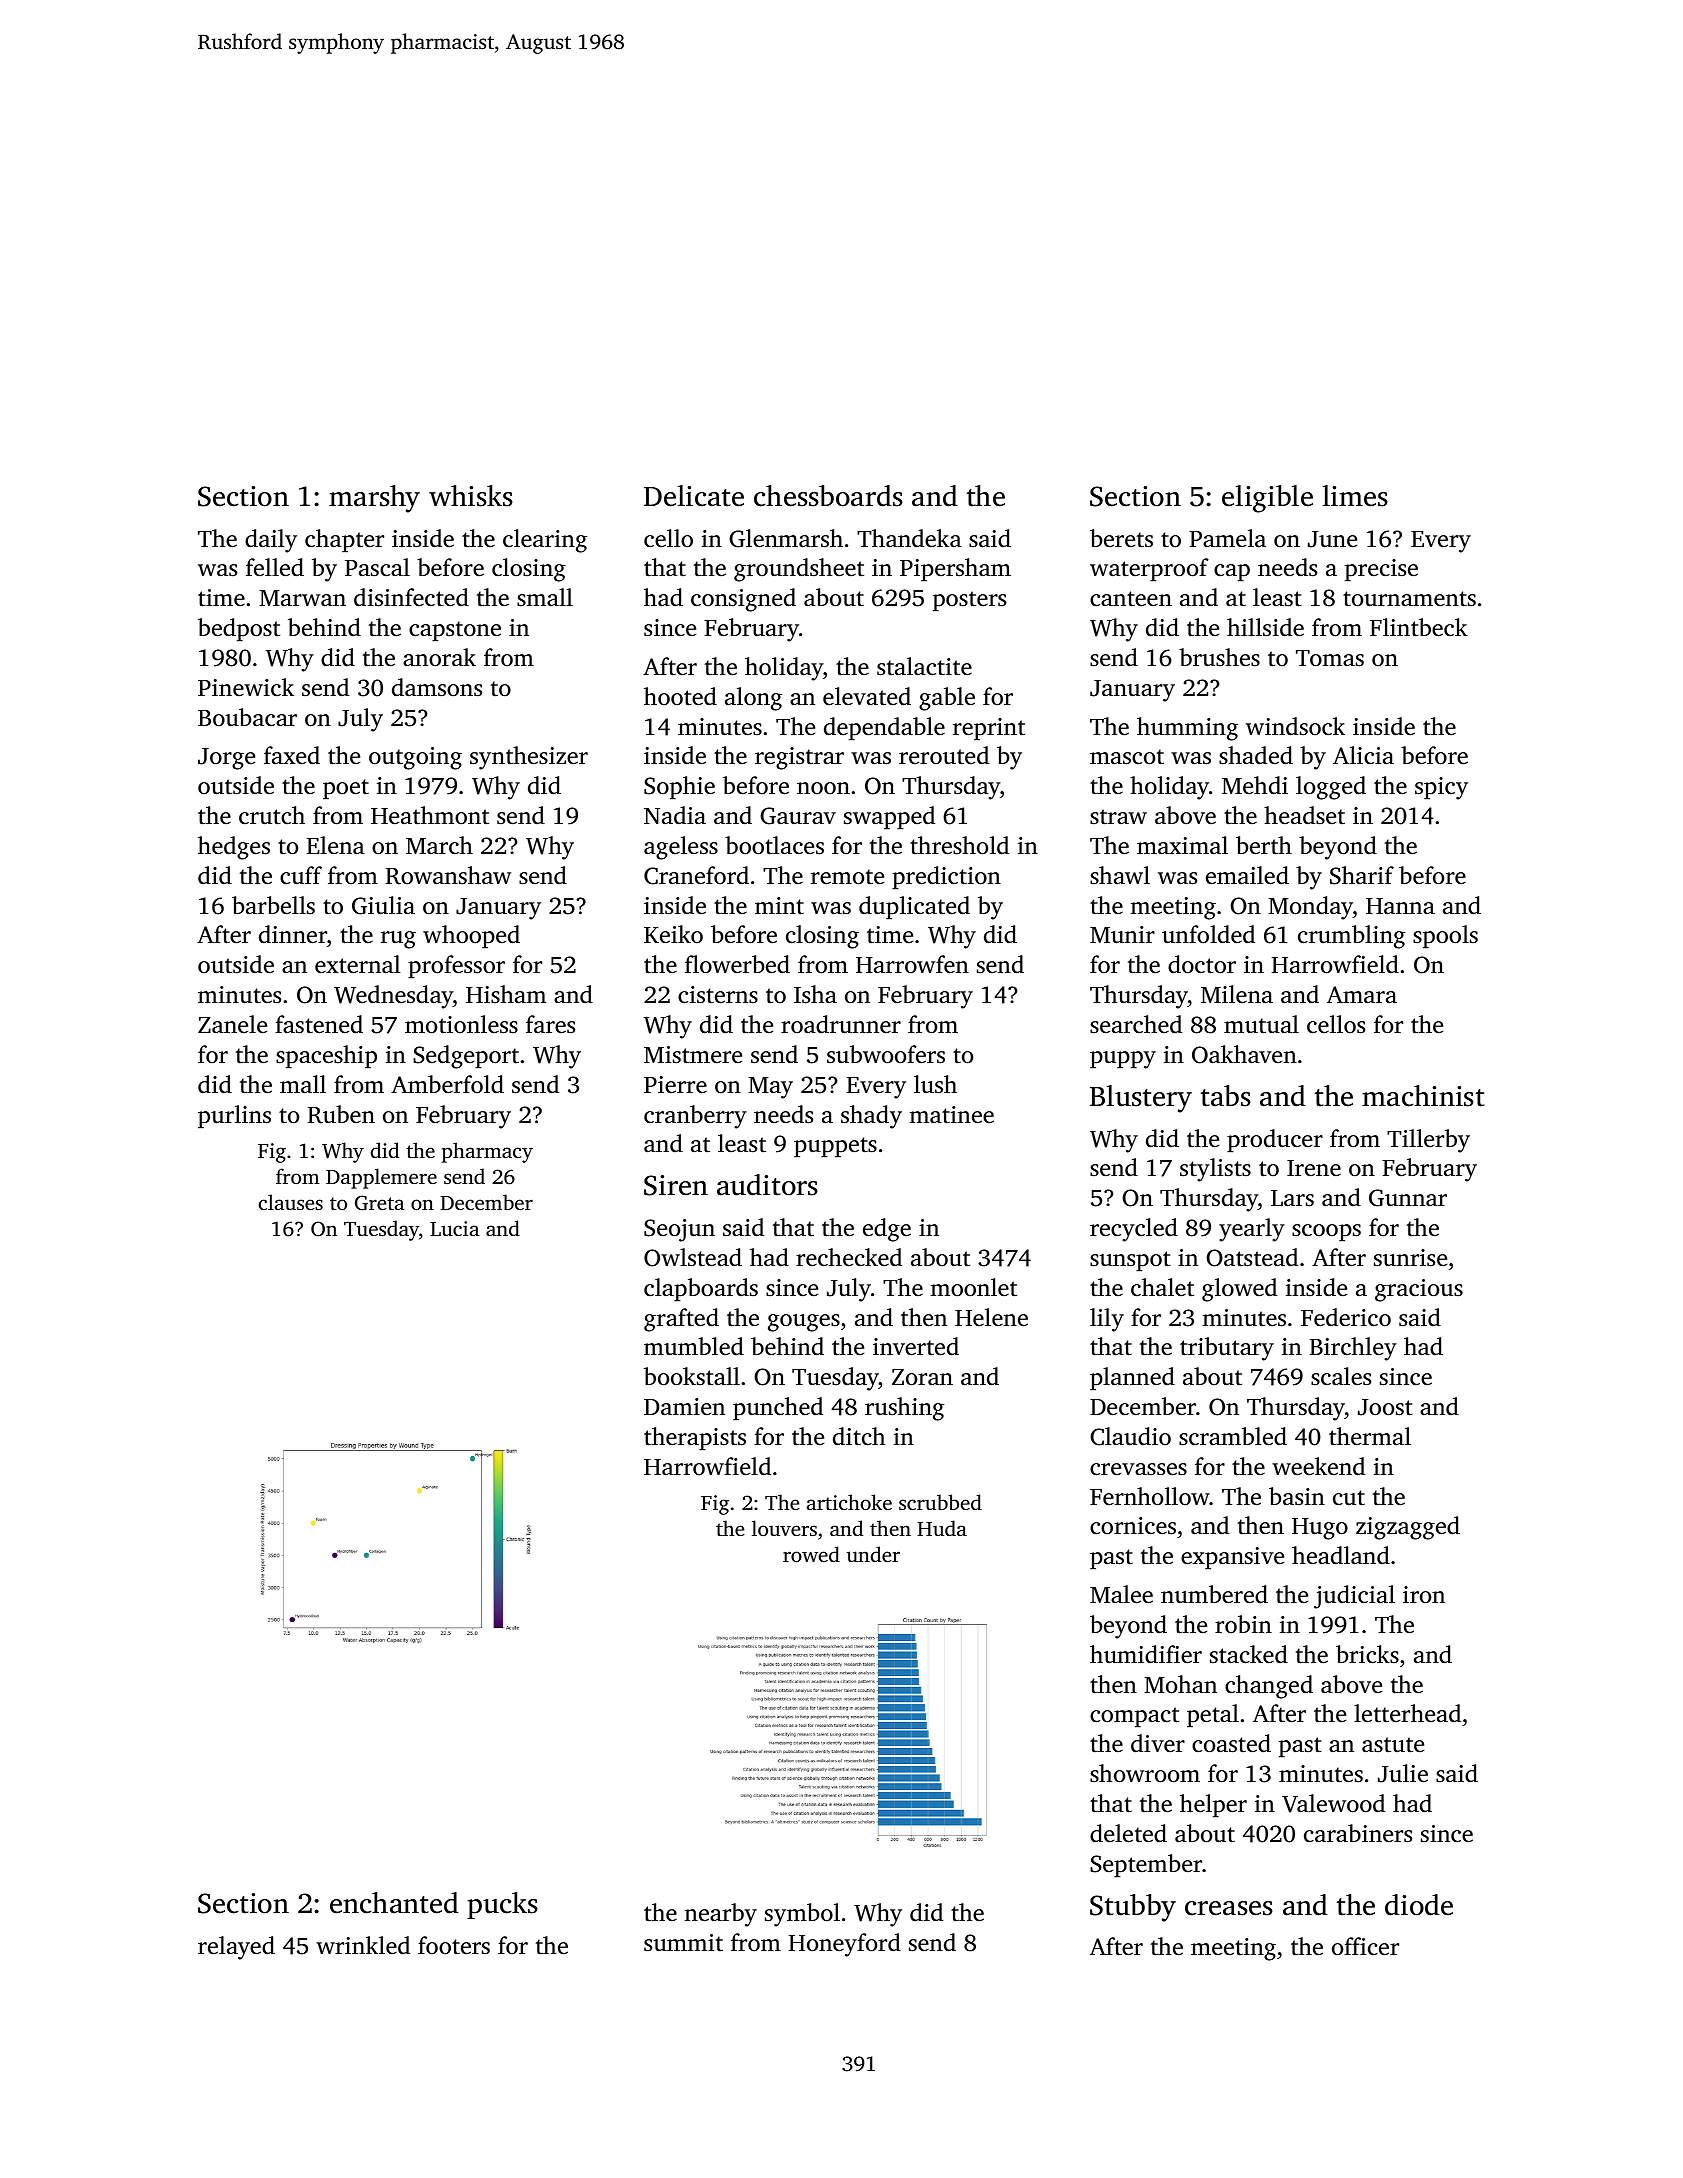  Describe the element at coordinates (683, 1943) in the screenshot. I see `summit` at that location.
